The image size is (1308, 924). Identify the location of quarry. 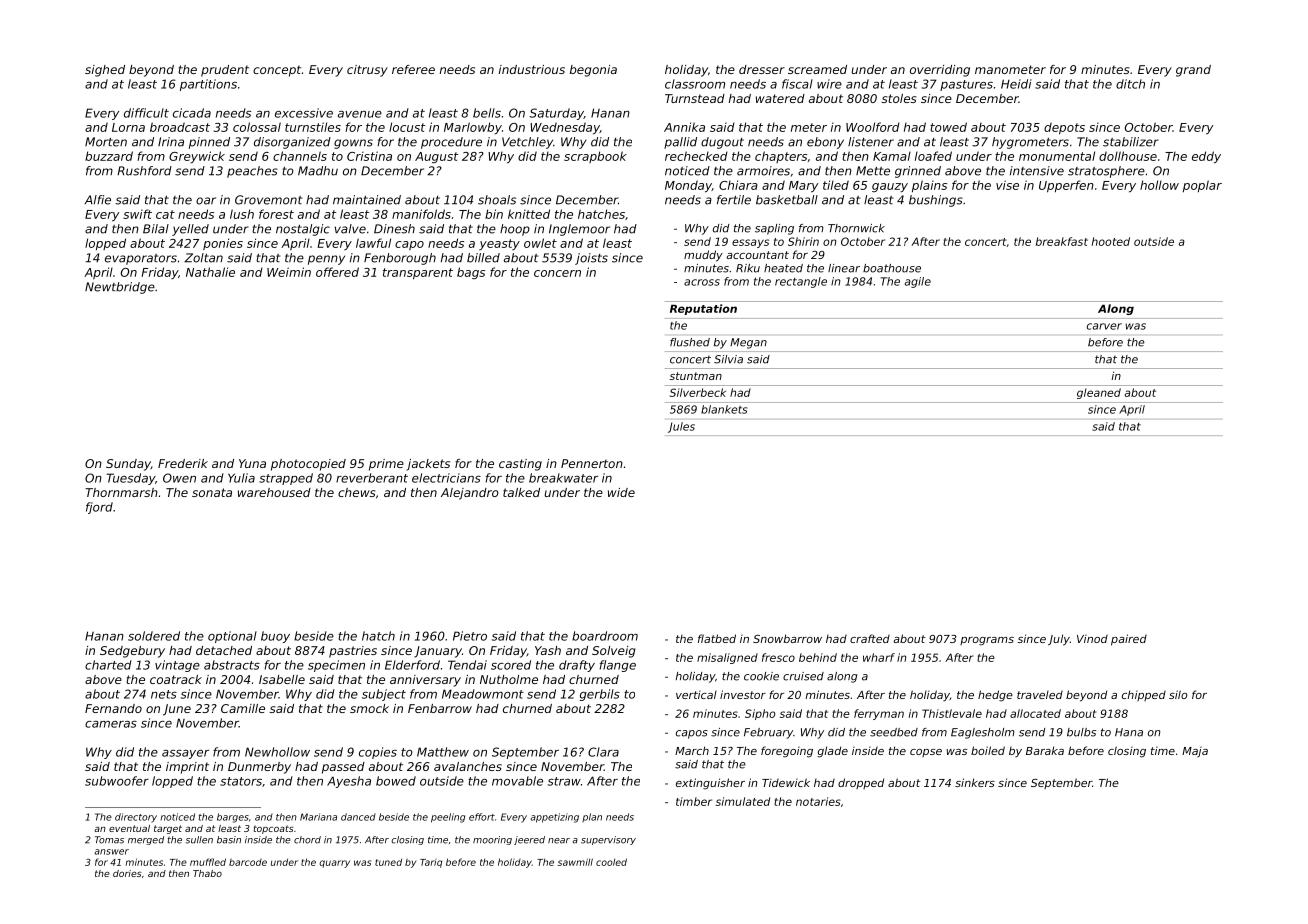
(334, 864).
